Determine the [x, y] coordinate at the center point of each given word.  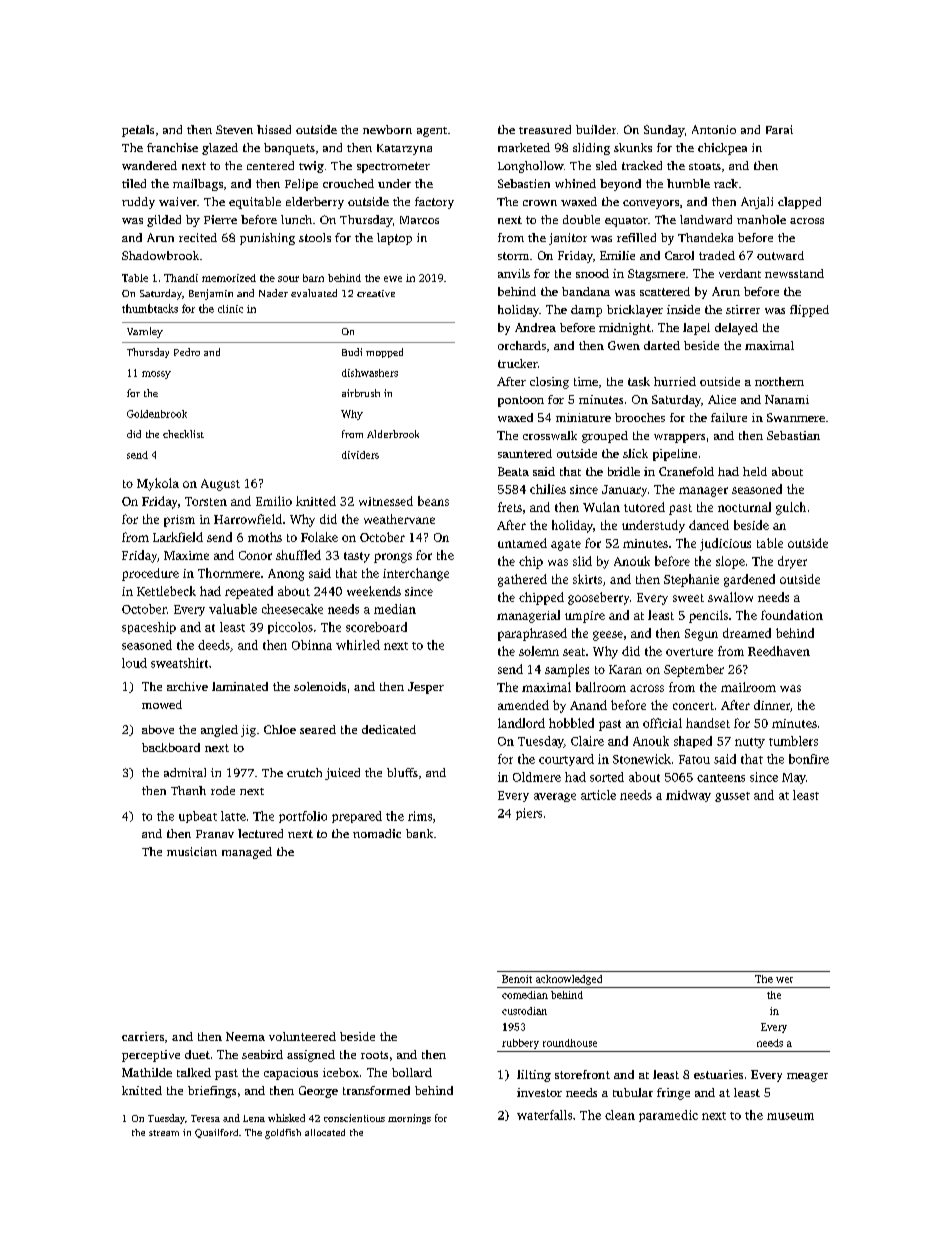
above [158, 729]
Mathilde [147, 1072]
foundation [792, 615]
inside [683, 309]
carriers [143, 1036]
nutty [750, 743]
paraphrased [532, 634]
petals [138, 131]
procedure [150, 574]
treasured [545, 129]
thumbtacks [150, 308]
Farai [779, 129]
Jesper [426, 688]
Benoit [517, 979]
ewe [393, 279]
